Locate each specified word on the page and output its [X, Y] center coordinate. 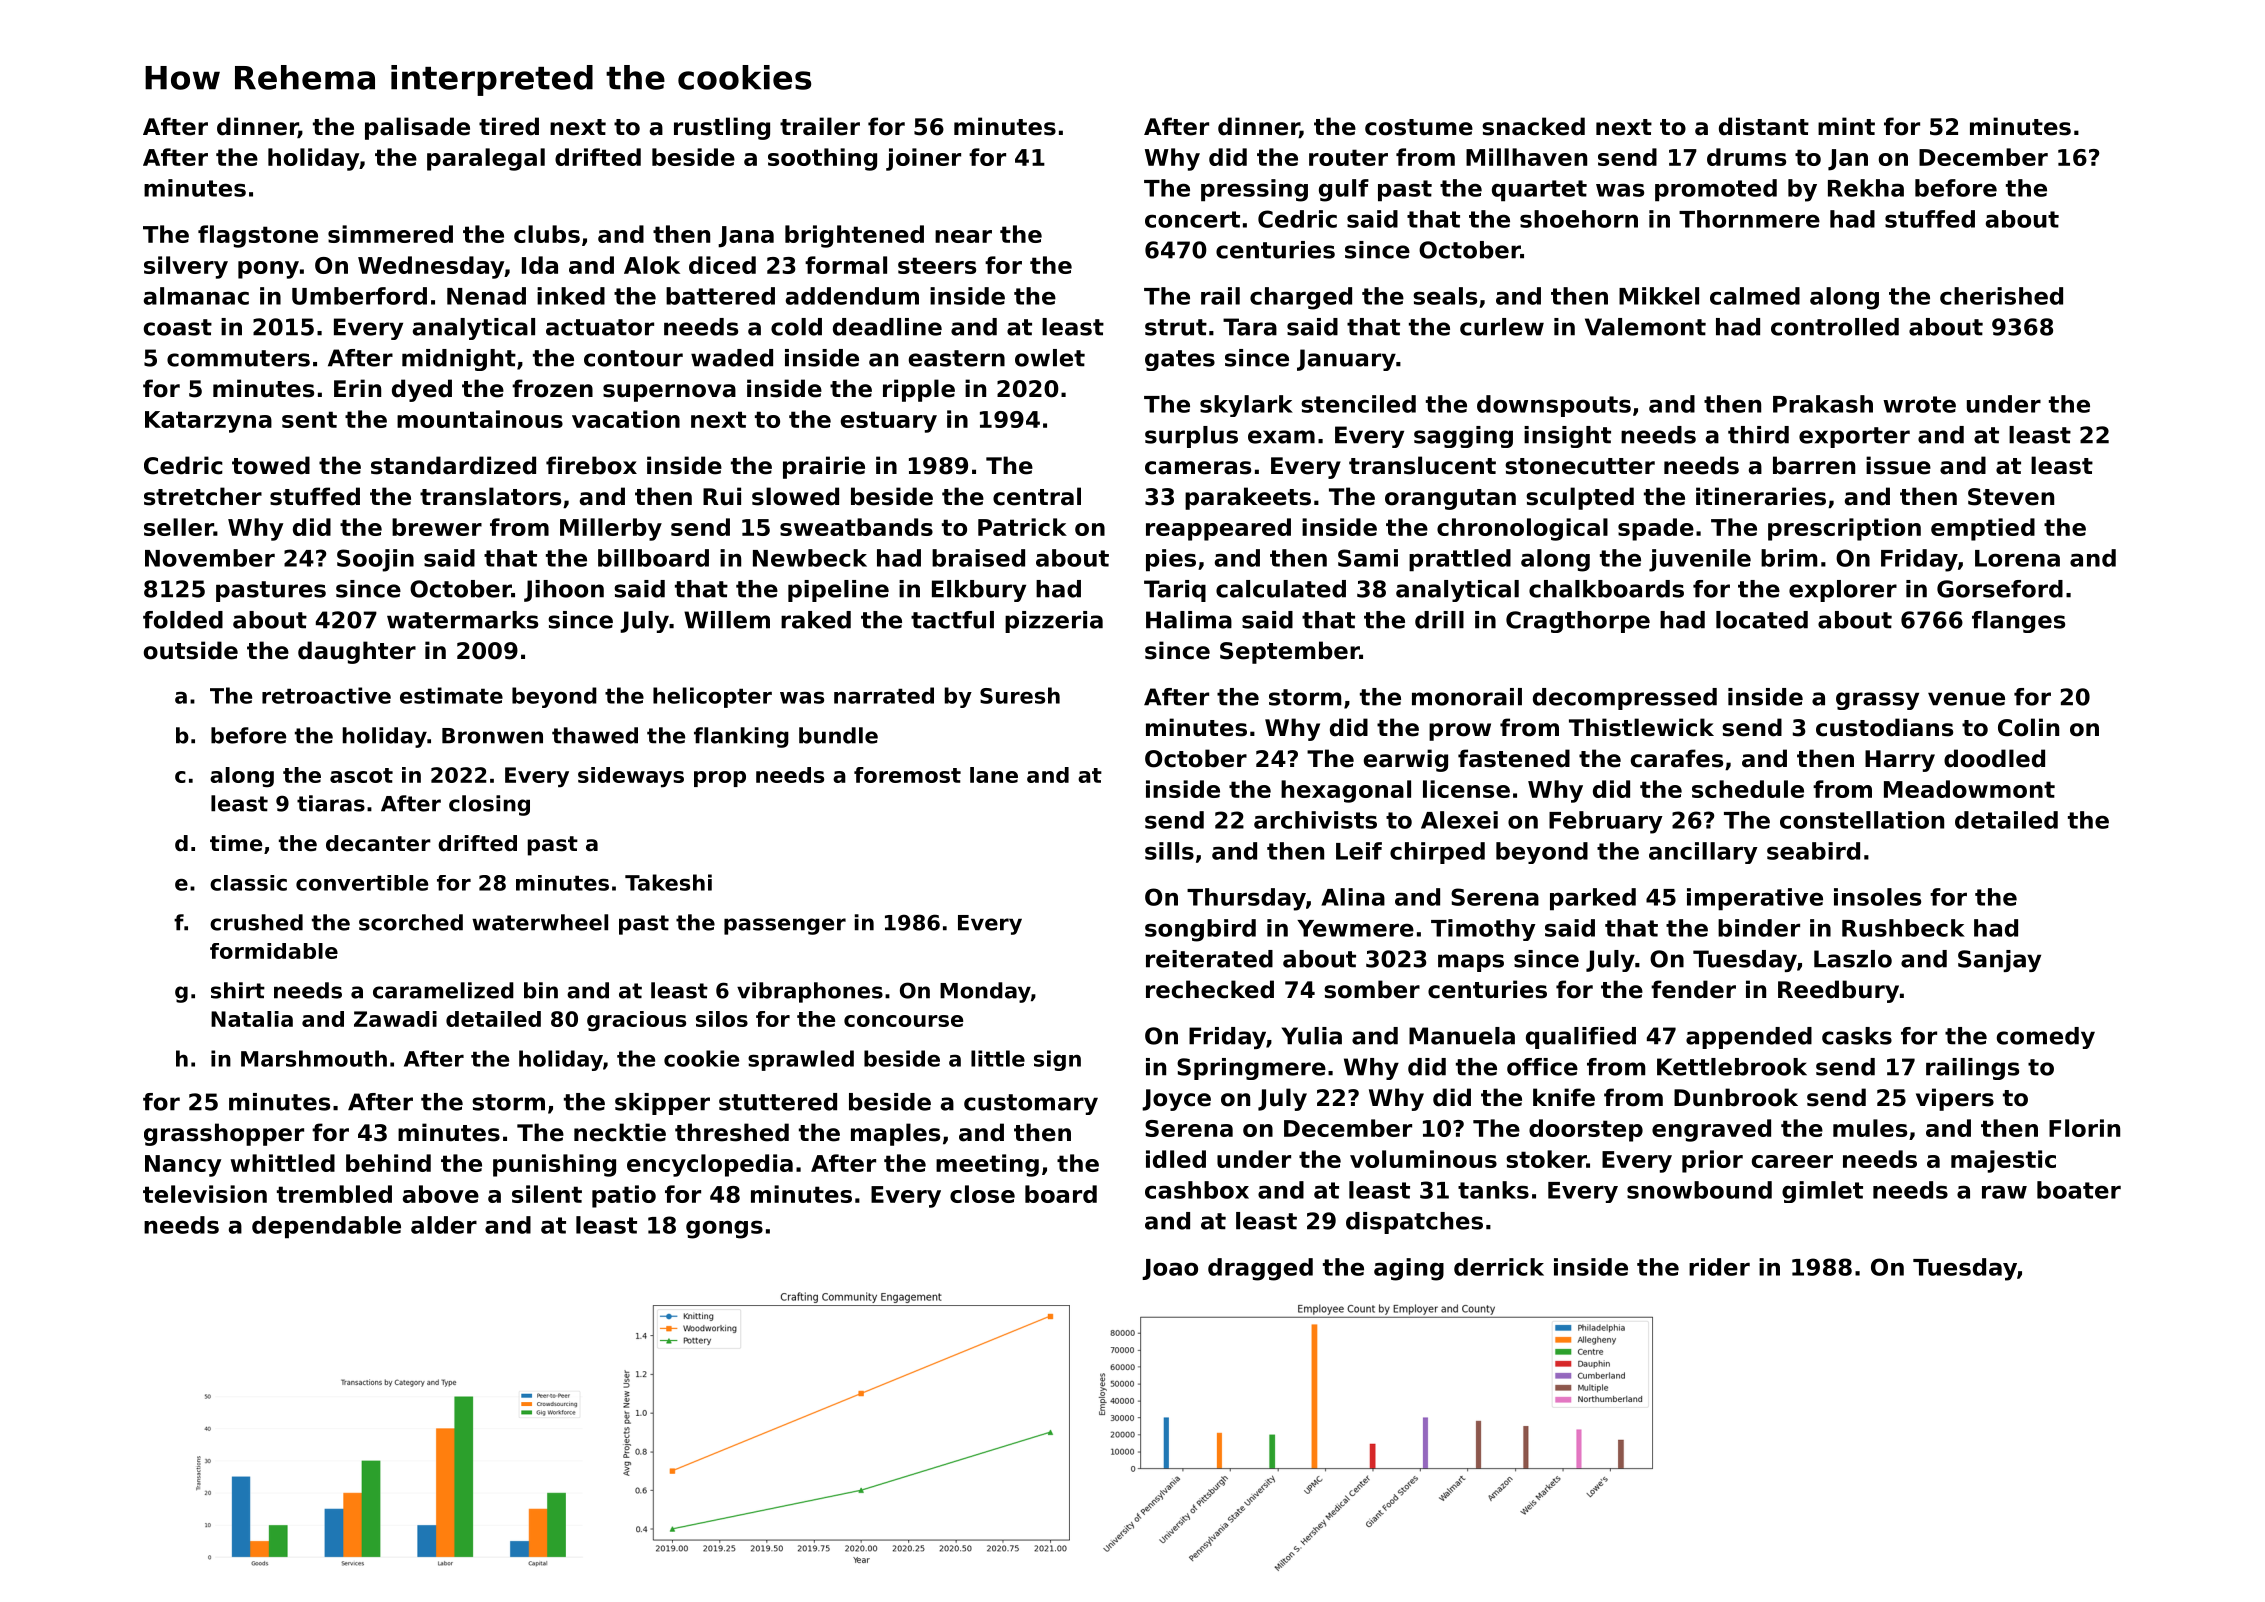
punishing [554, 1165]
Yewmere [1355, 928]
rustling [722, 128]
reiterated [1209, 959]
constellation [1862, 820]
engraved [1711, 1130]
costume [1419, 127]
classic [248, 883]
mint [1846, 126]
